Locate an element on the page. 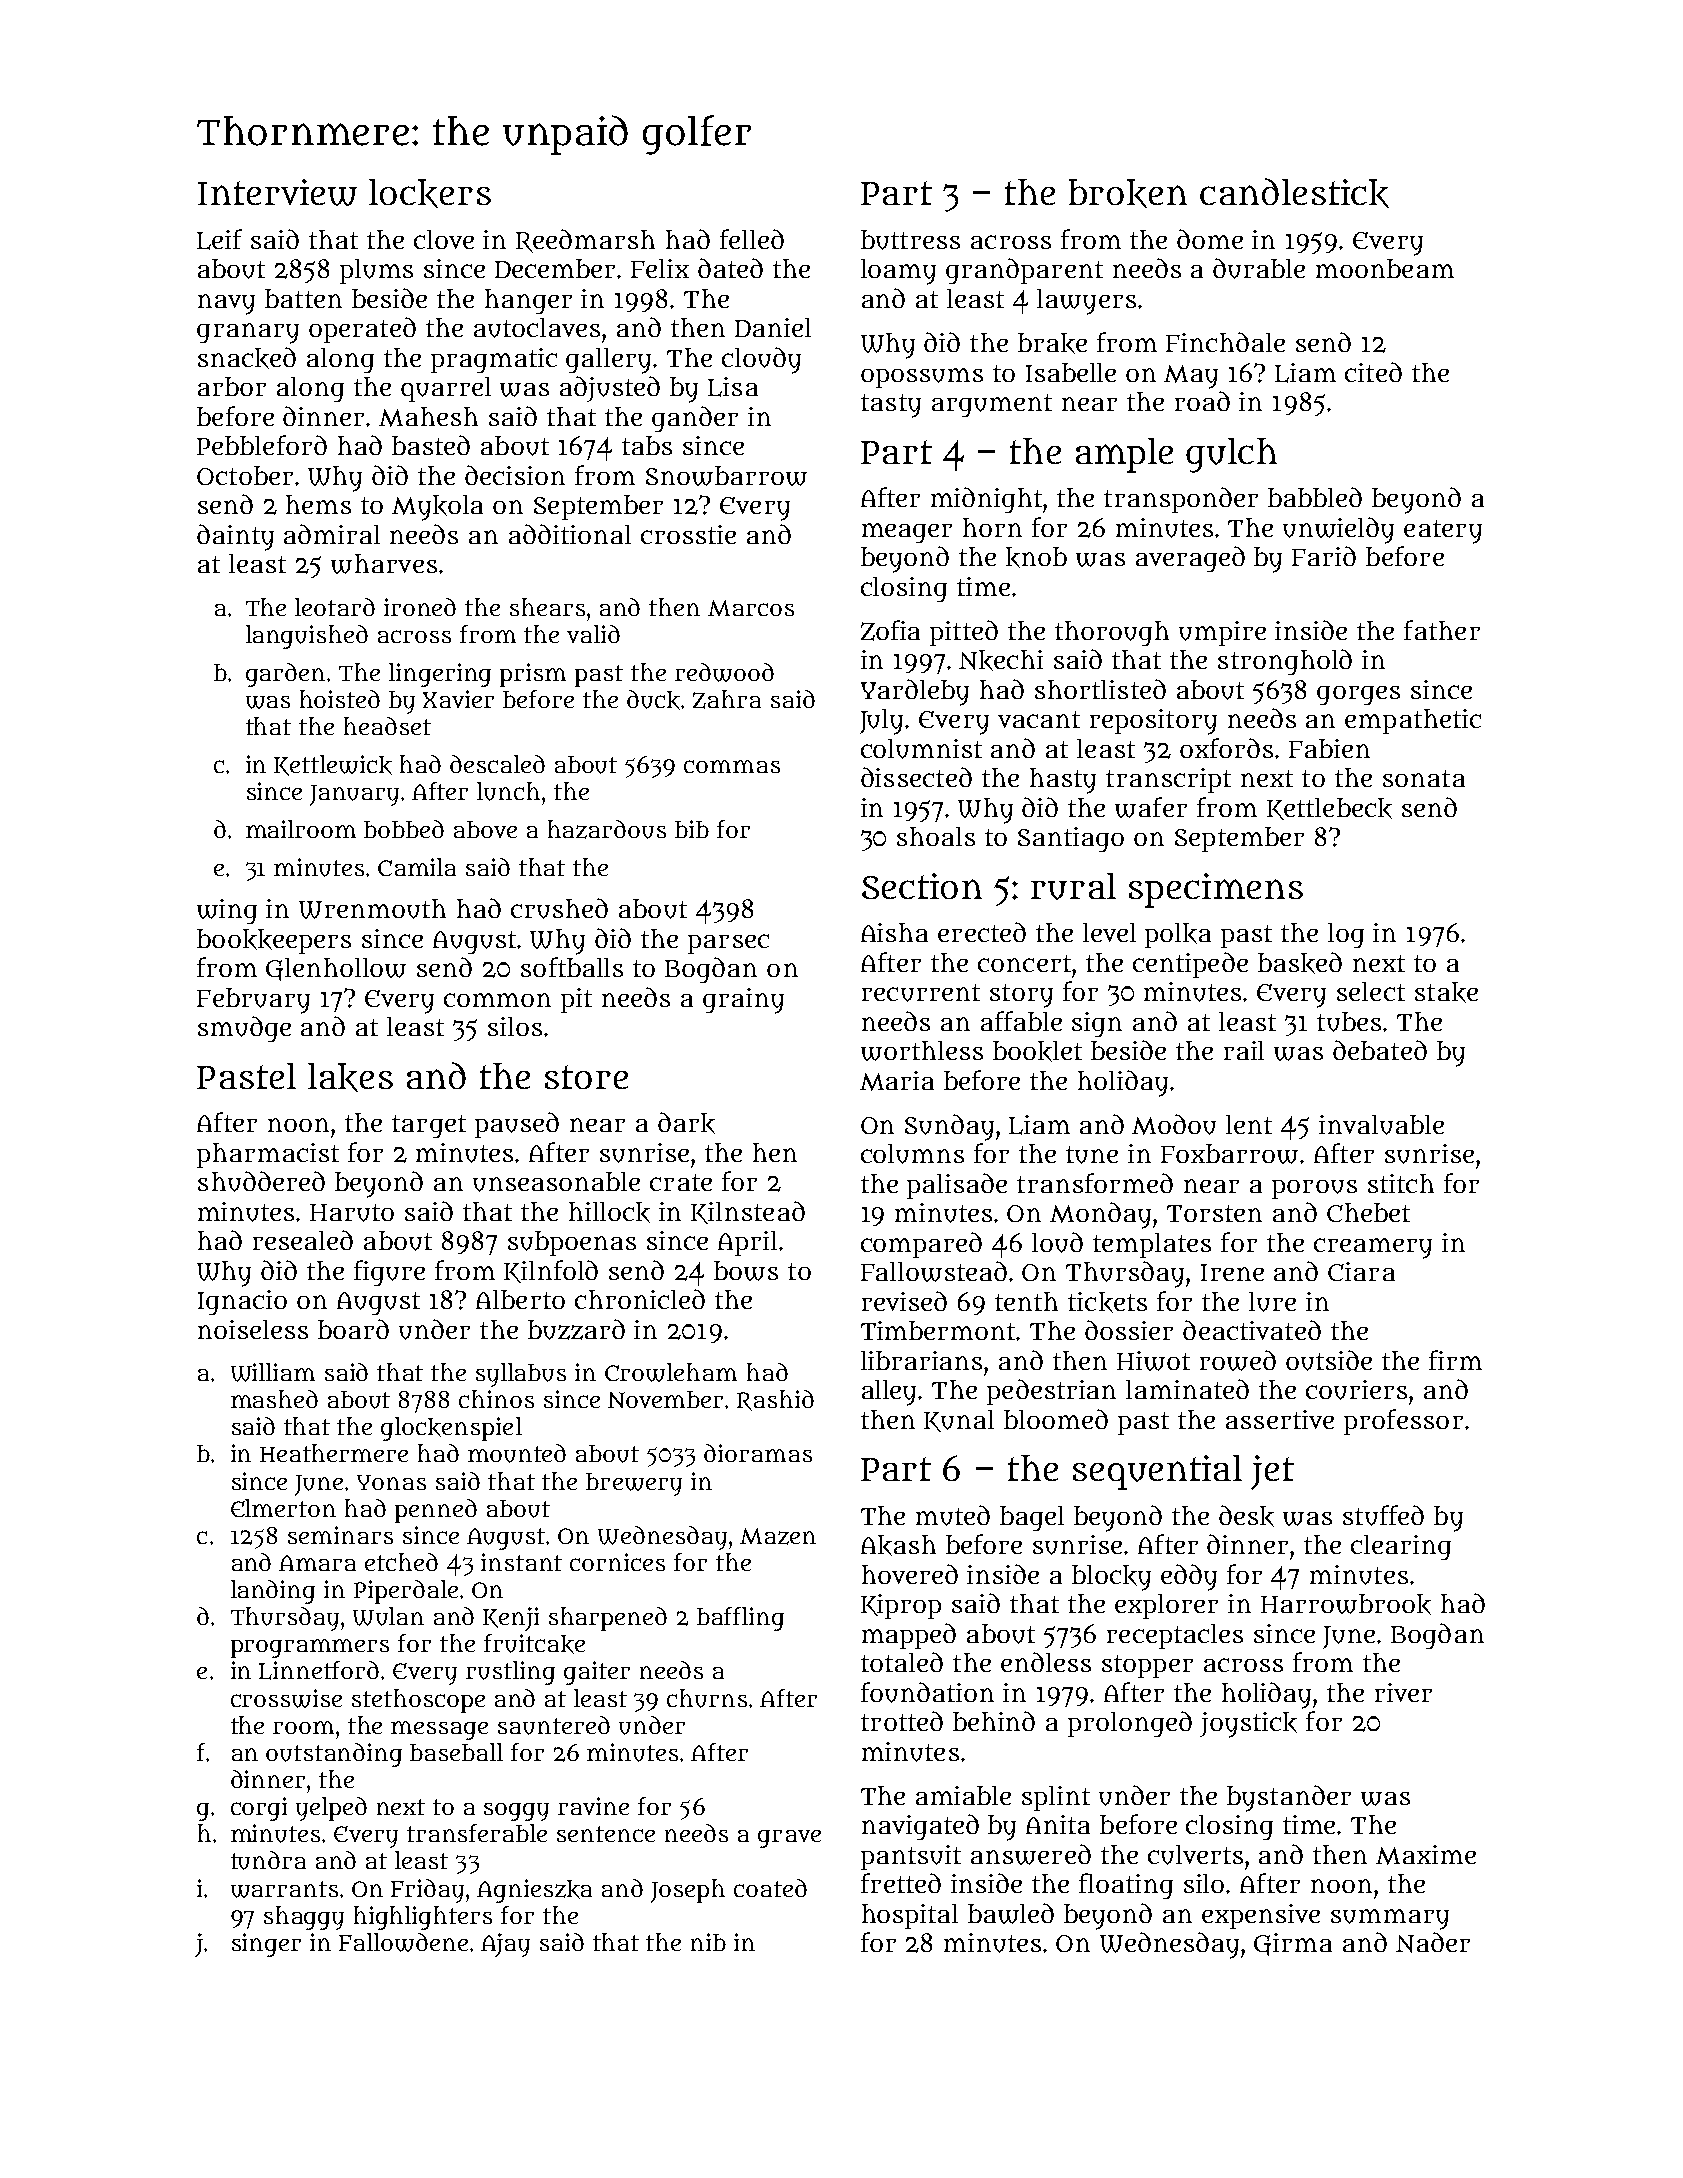 The width and height of the image is (1683, 2178). Rashid is located at coordinates (775, 1400).
